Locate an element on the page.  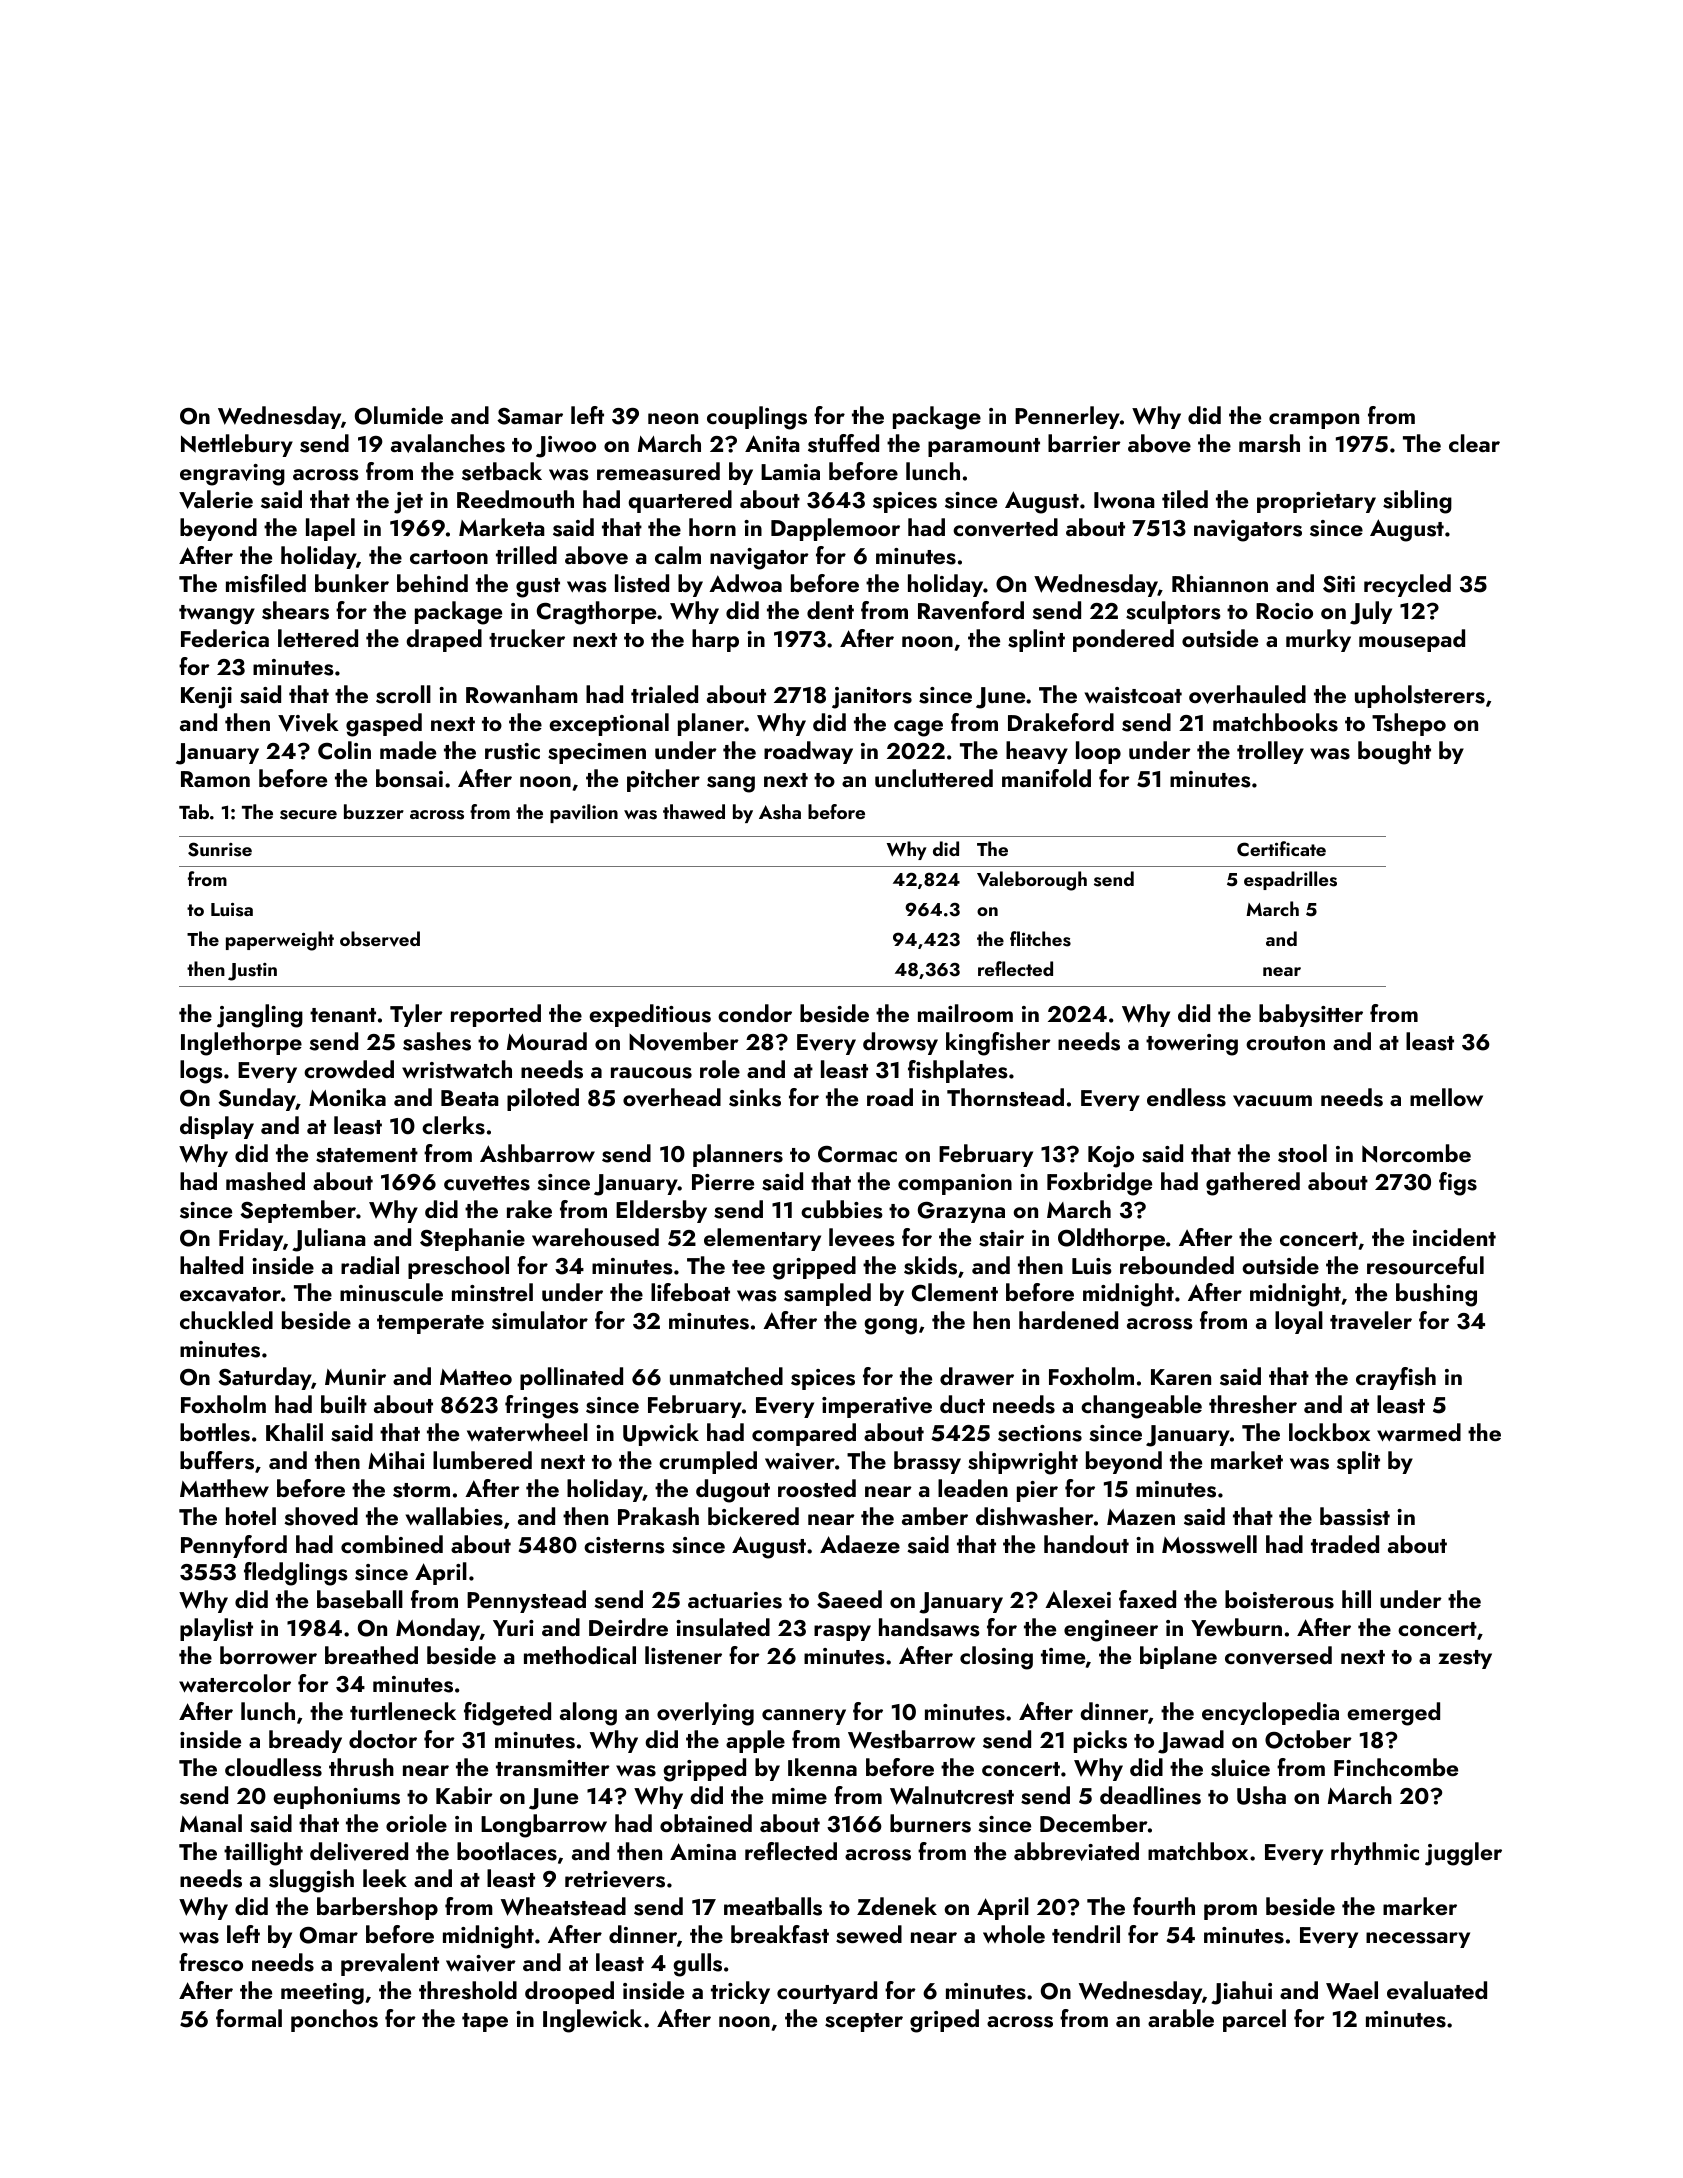
overlying is located at coordinates (705, 1714).
